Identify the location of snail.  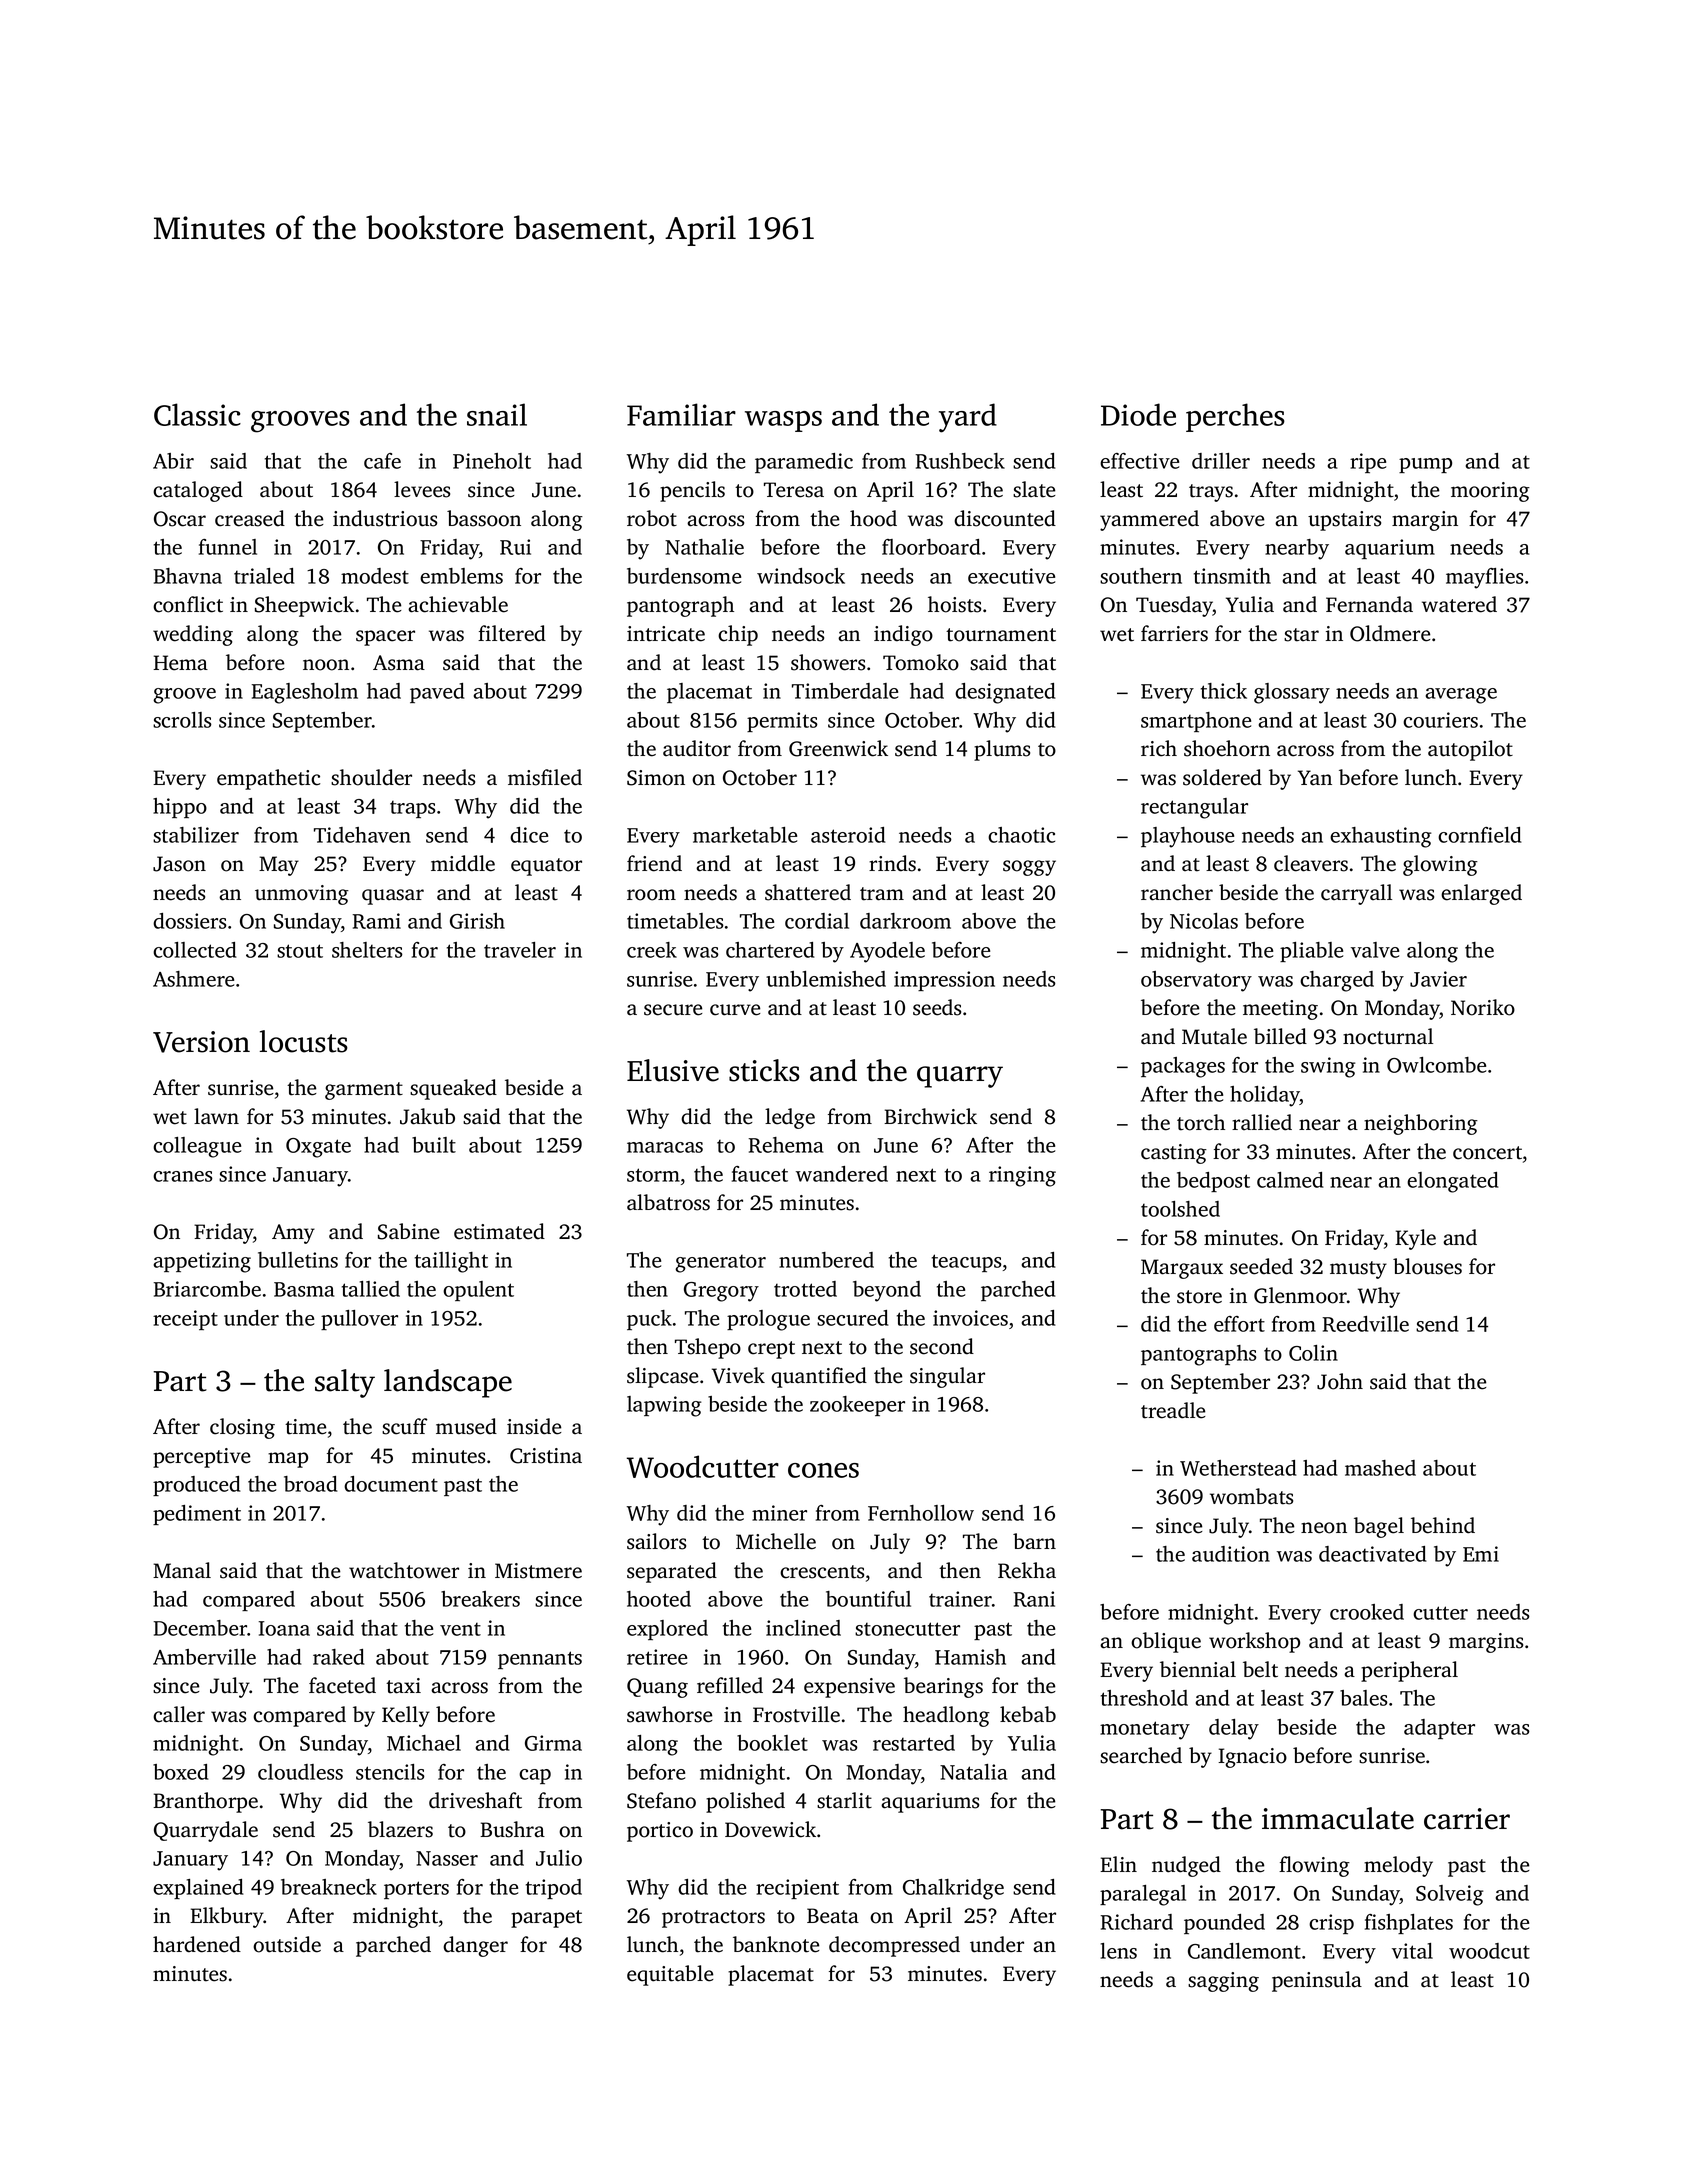
(497, 414).
